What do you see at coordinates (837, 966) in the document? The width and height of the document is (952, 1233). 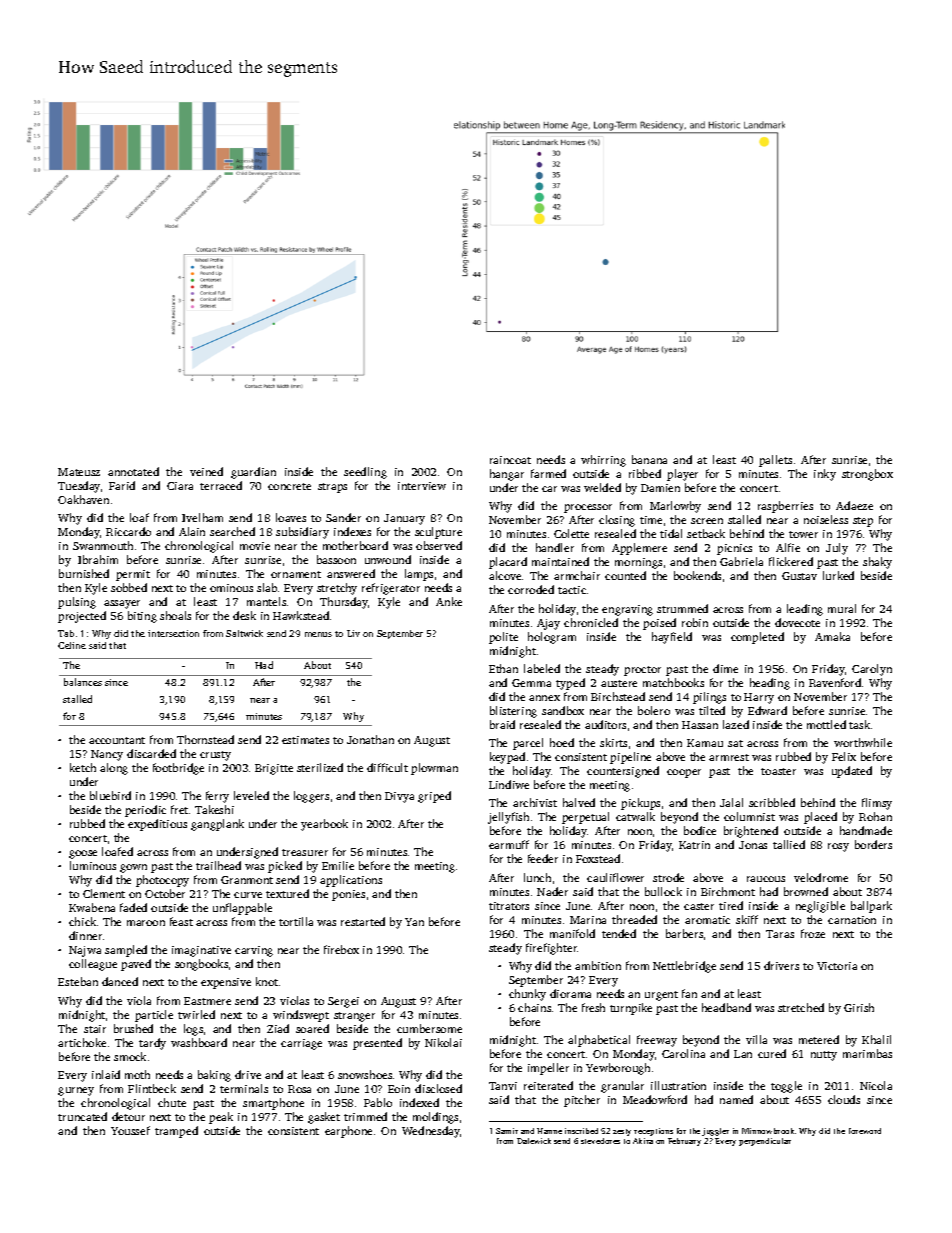 I see `Victoria` at bounding box center [837, 966].
